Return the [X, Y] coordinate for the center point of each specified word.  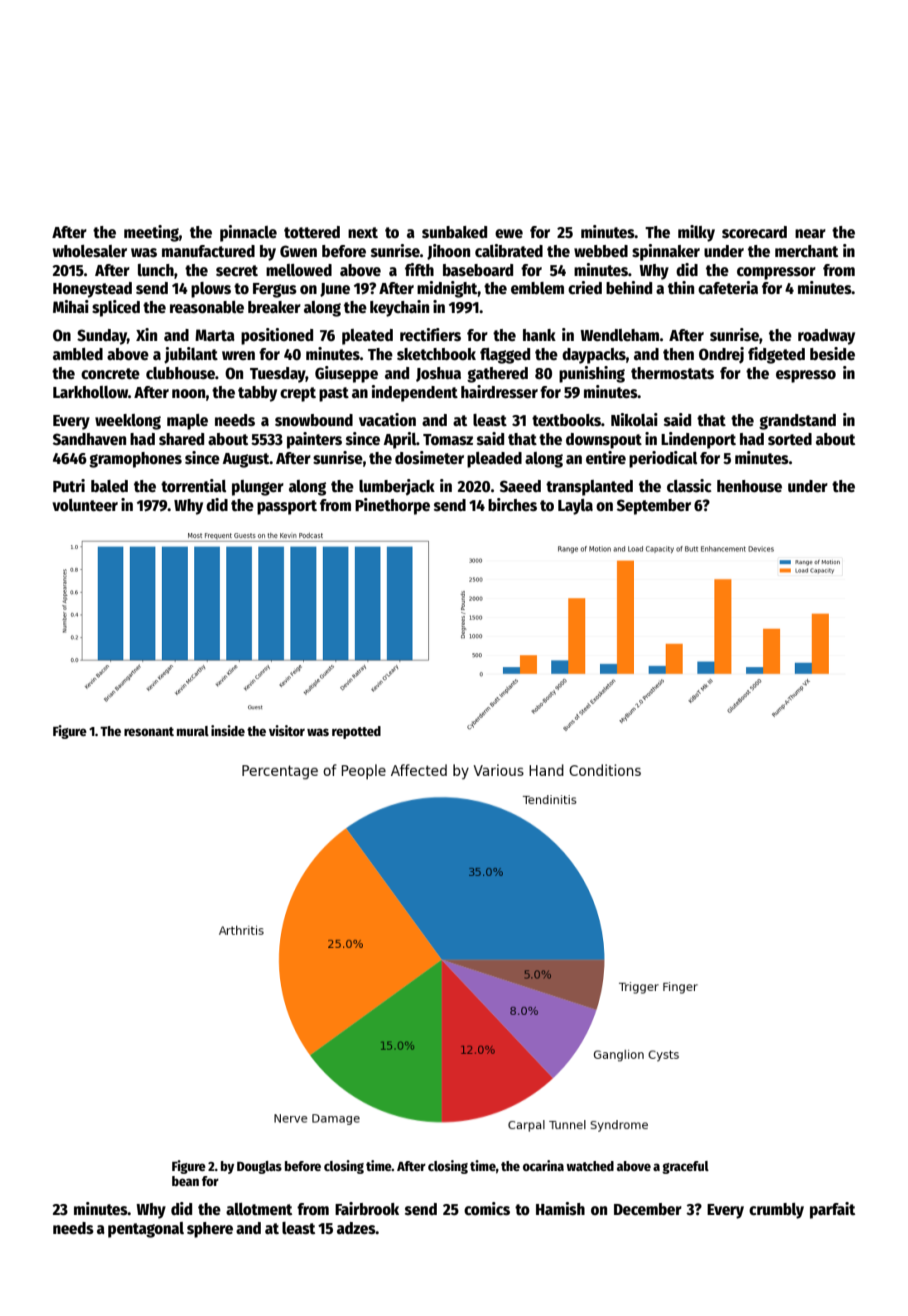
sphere [210, 1230]
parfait [832, 1210]
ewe [509, 233]
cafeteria [728, 288]
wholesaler [90, 251]
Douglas [259, 1167]
